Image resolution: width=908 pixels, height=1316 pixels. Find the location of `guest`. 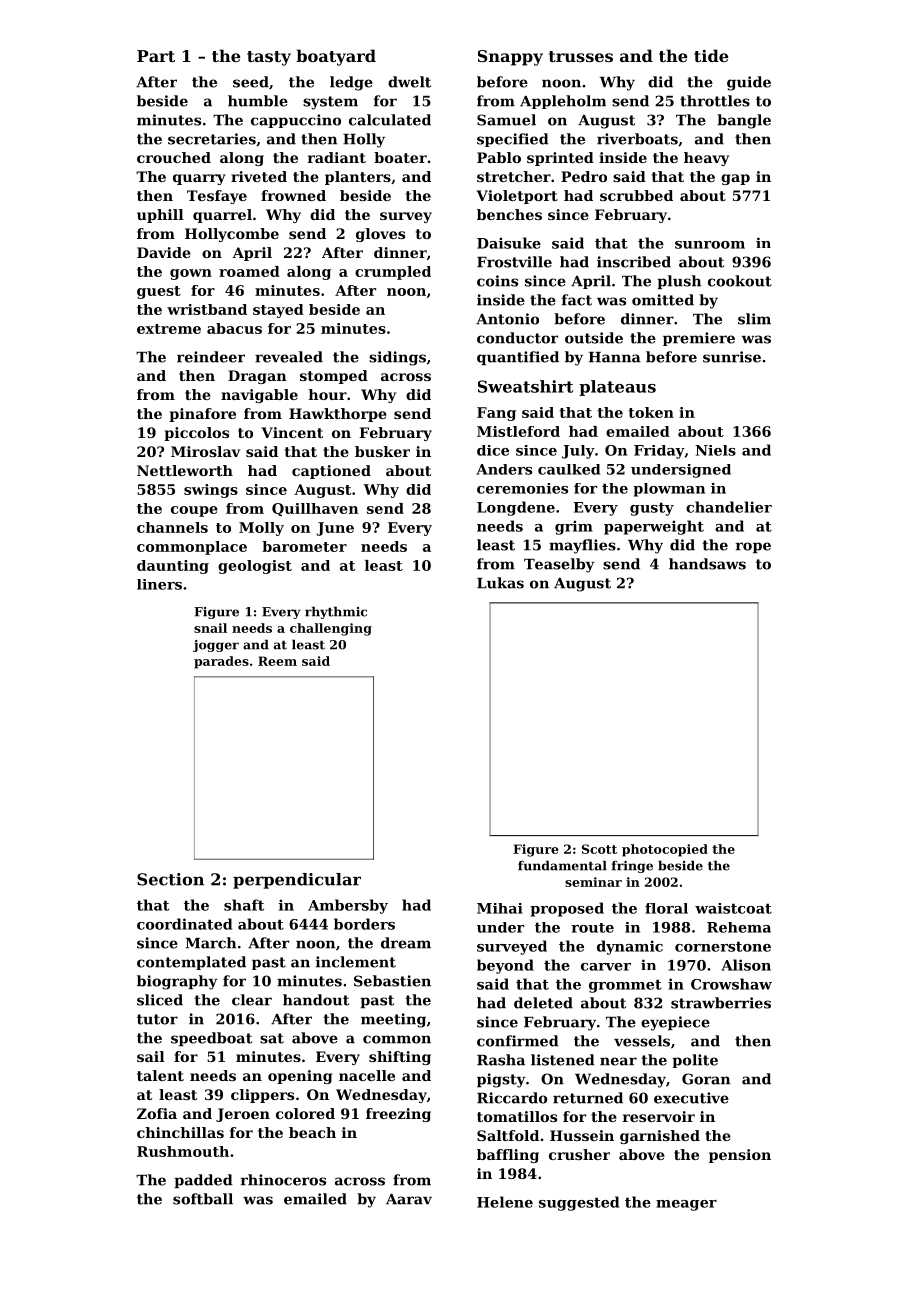

guest is located at coordinates (159, 292).
